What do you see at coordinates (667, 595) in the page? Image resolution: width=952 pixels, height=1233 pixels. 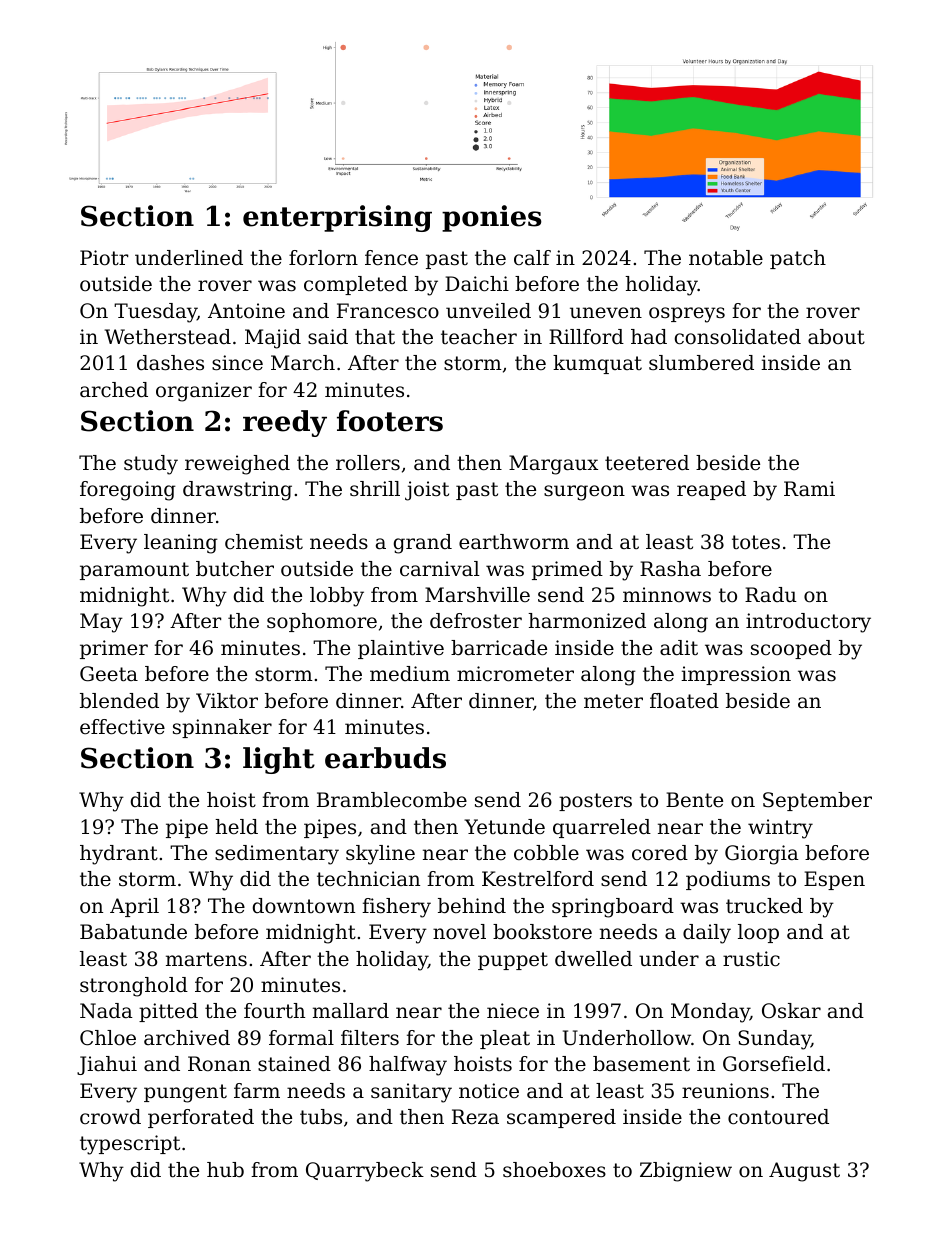 I see `minnows` at bounding box center [667, 595].
